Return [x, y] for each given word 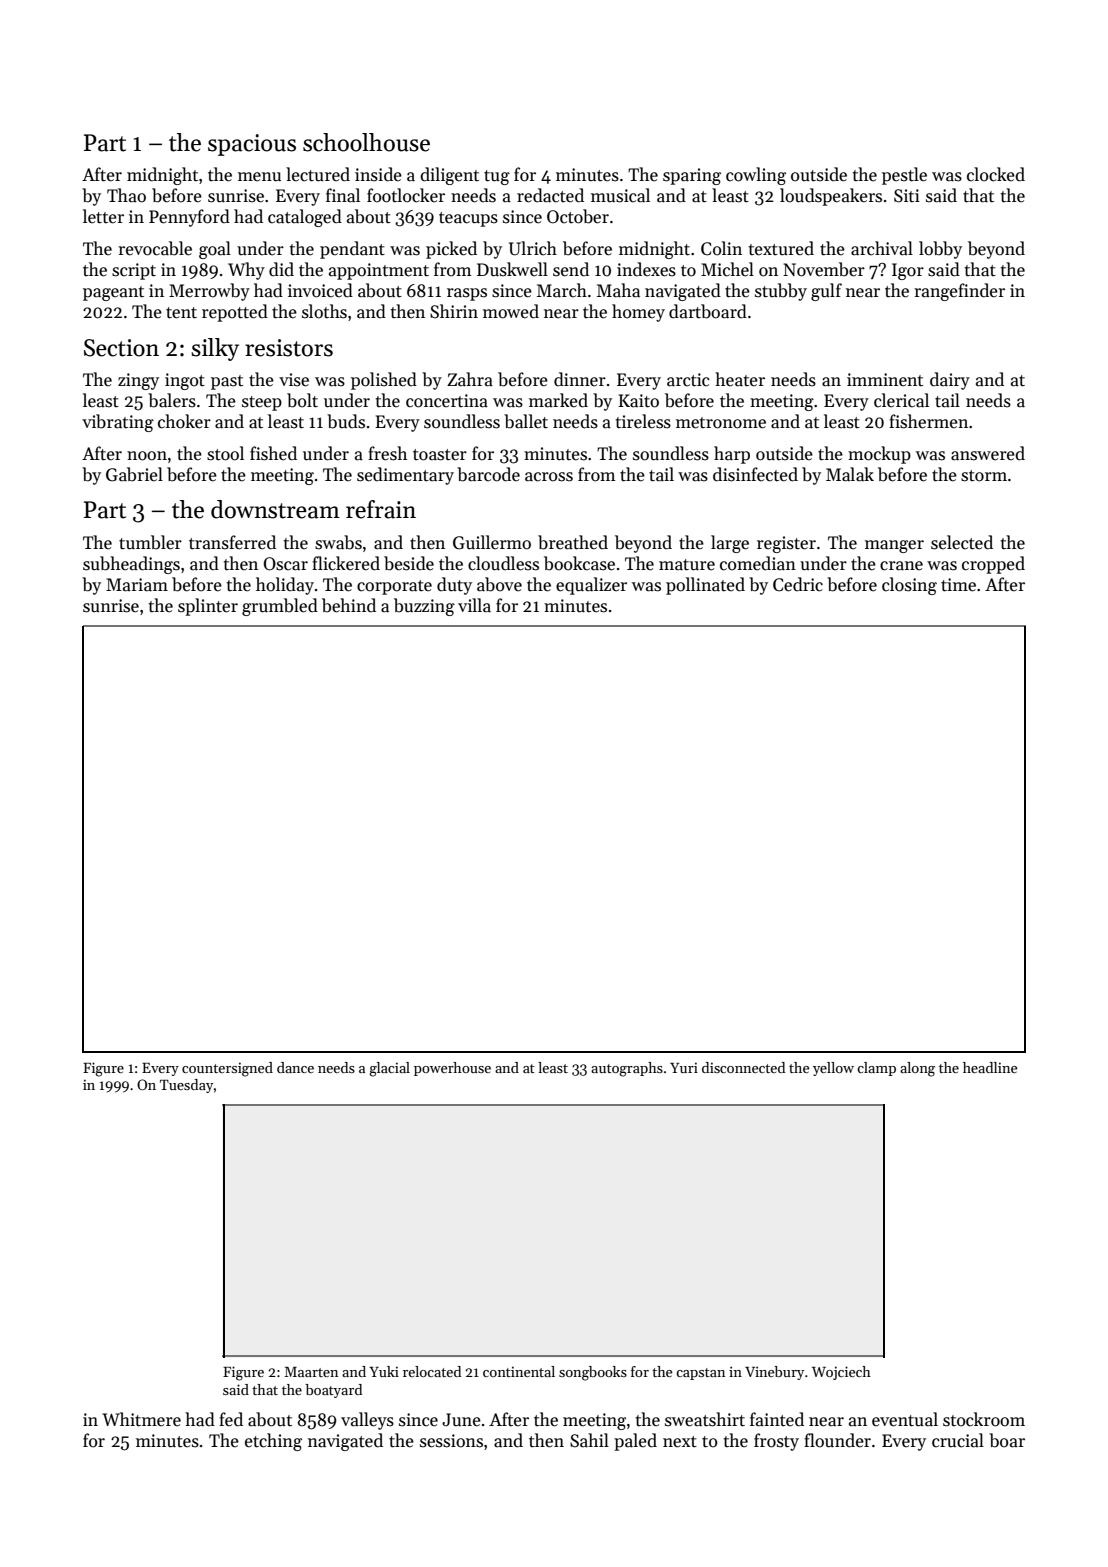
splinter [208, 607]
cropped [993, 565]
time [958, 585]
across [549, 477]
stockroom [984, 1419]
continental [519, 1371]
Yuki [384, 1371]
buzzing [424, 607]
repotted [235, 313]
